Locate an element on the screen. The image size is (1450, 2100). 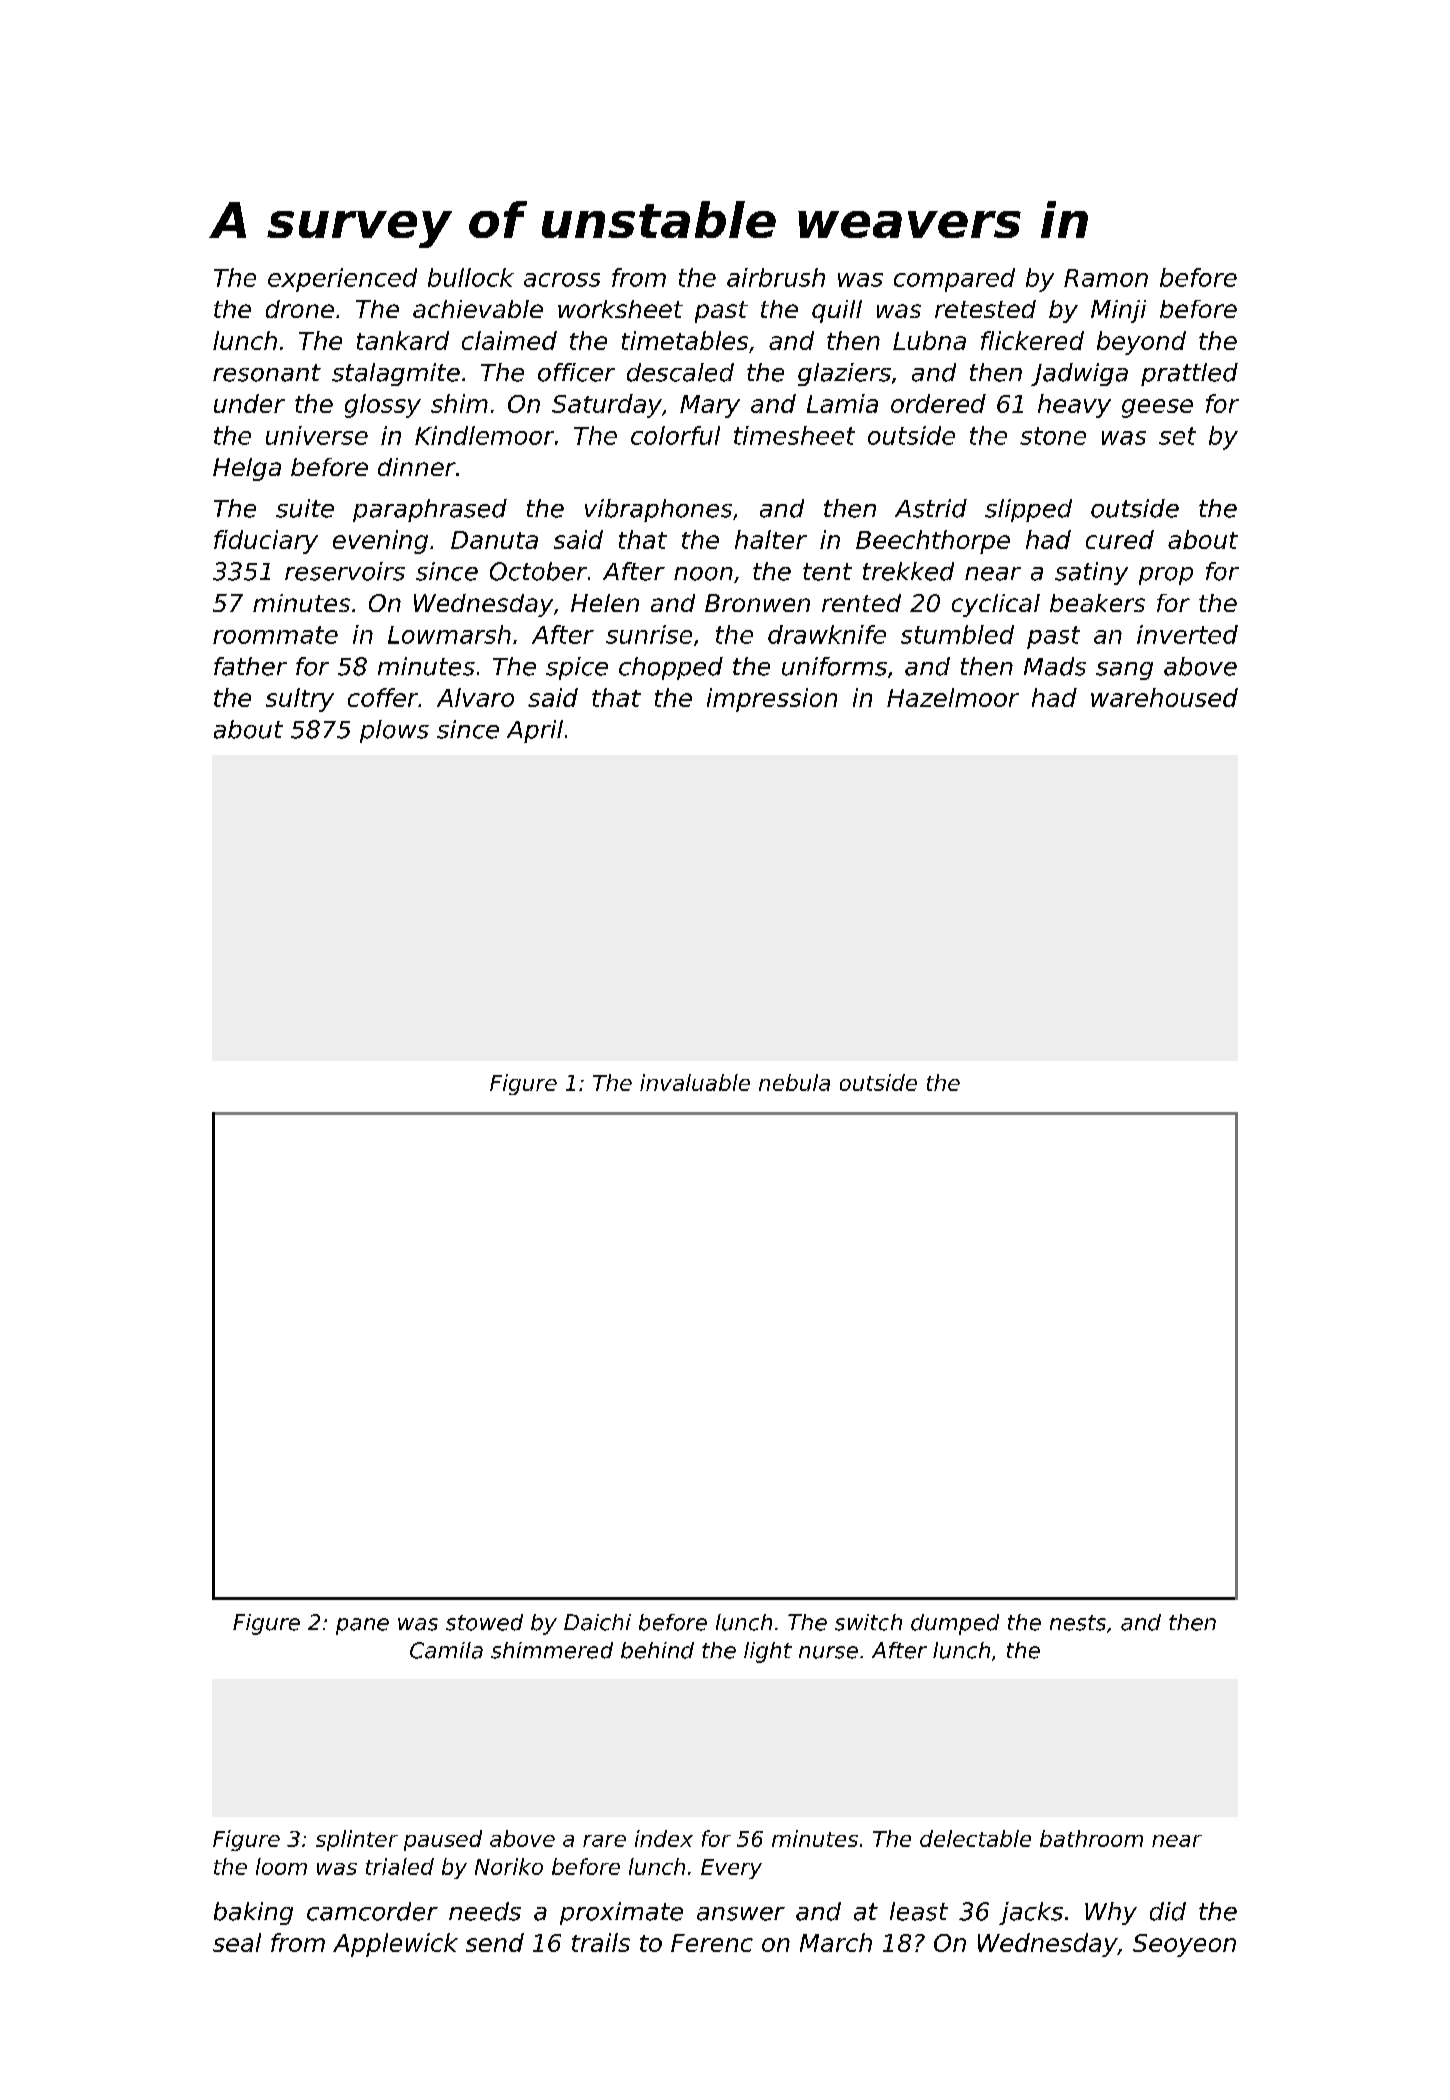
dumped is located at coordinates (955, 1624).
